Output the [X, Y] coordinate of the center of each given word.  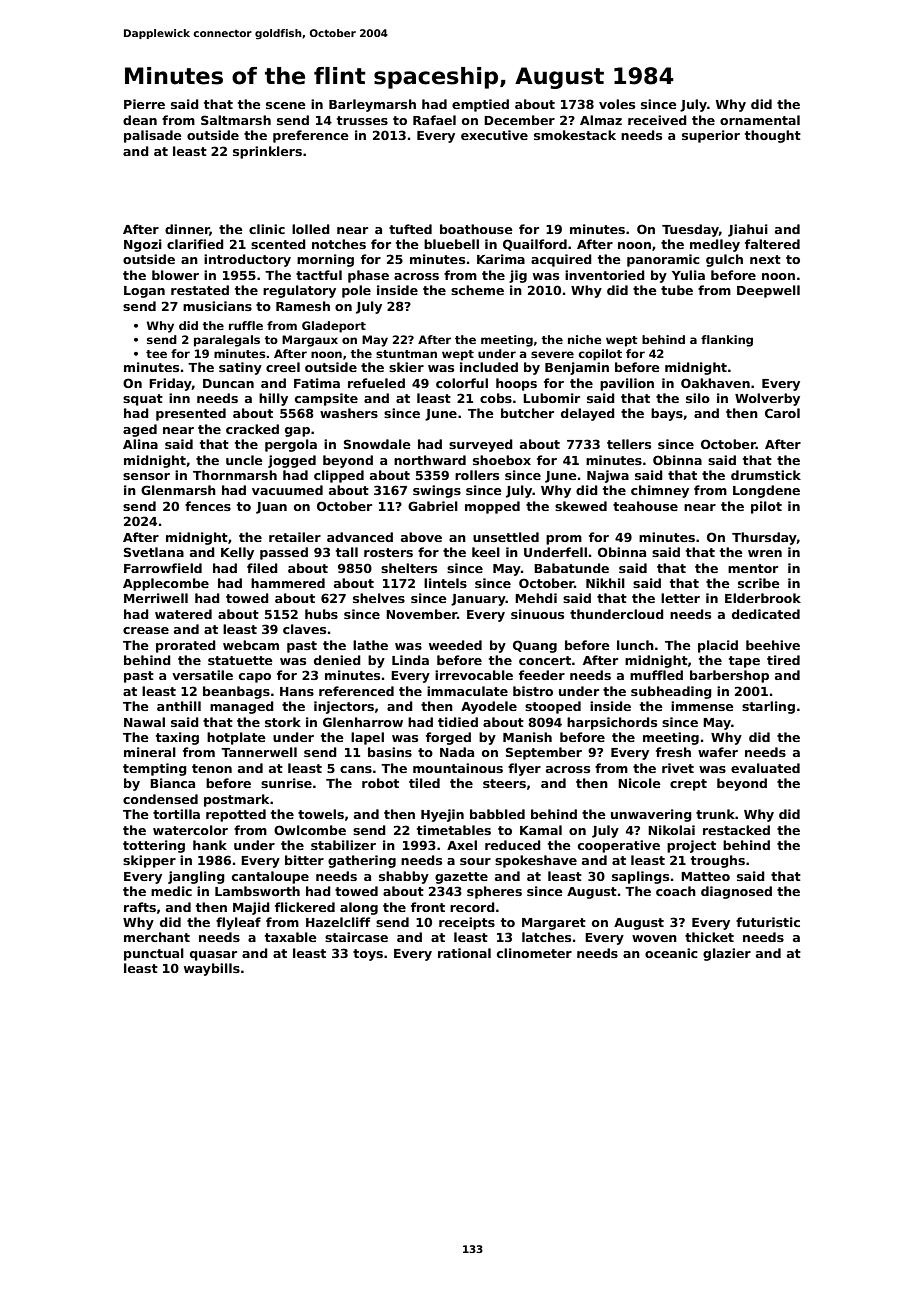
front [428, 907]
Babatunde [571, 568]
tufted [410, 229]
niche [585, 339]
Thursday [764, 538]
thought [773, 136]
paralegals [227, 341]
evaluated [765, 768]
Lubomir [551, 398]
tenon [212, 768]
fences [208, 506]
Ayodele [489, 707]
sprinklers [267, 152]
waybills [212, 969]
